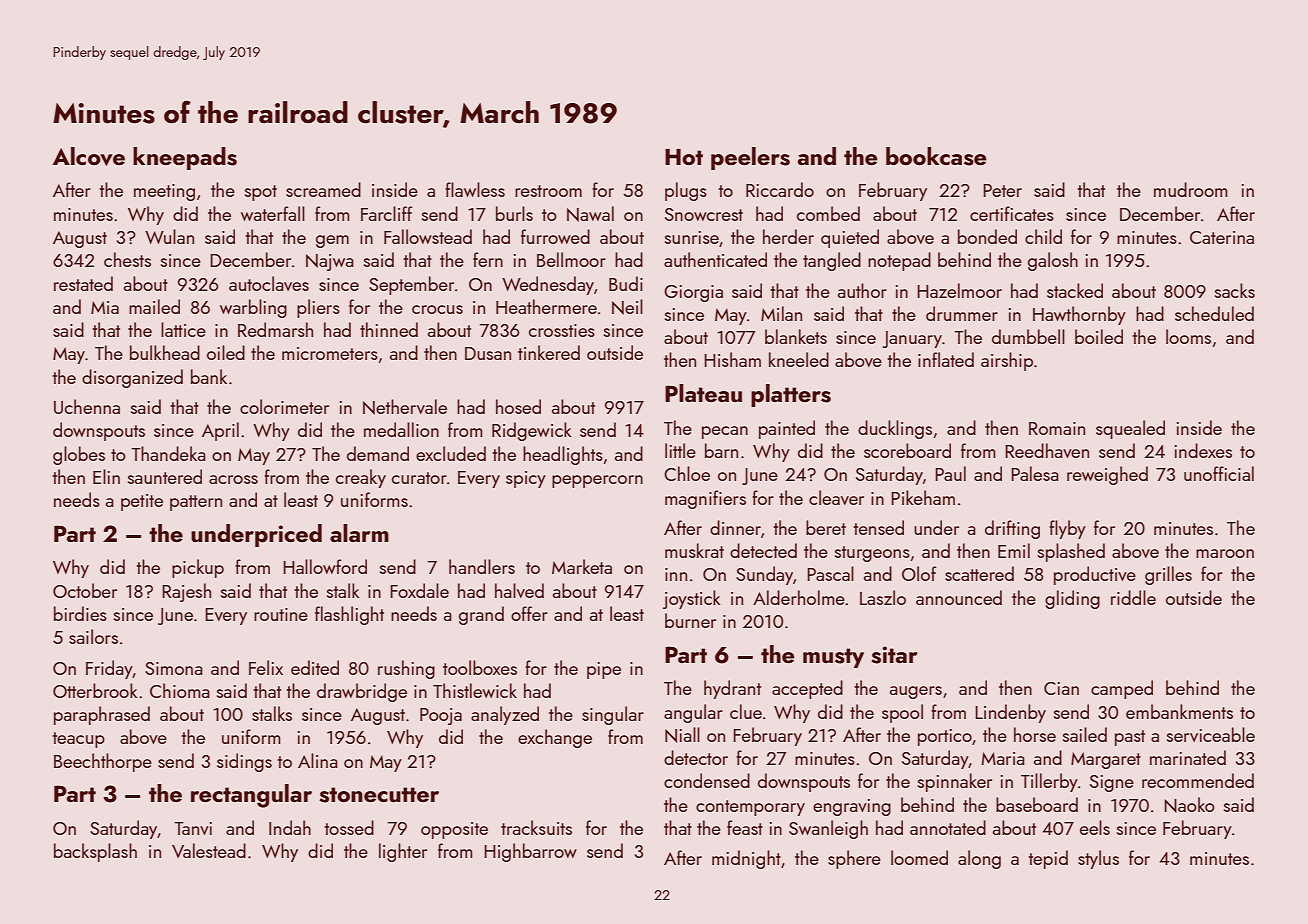 This page has width=1308, height=924. What do you see at coordinates (362, 692) in the page?
I see `drawbridge` at bounding box center [362, 692].
